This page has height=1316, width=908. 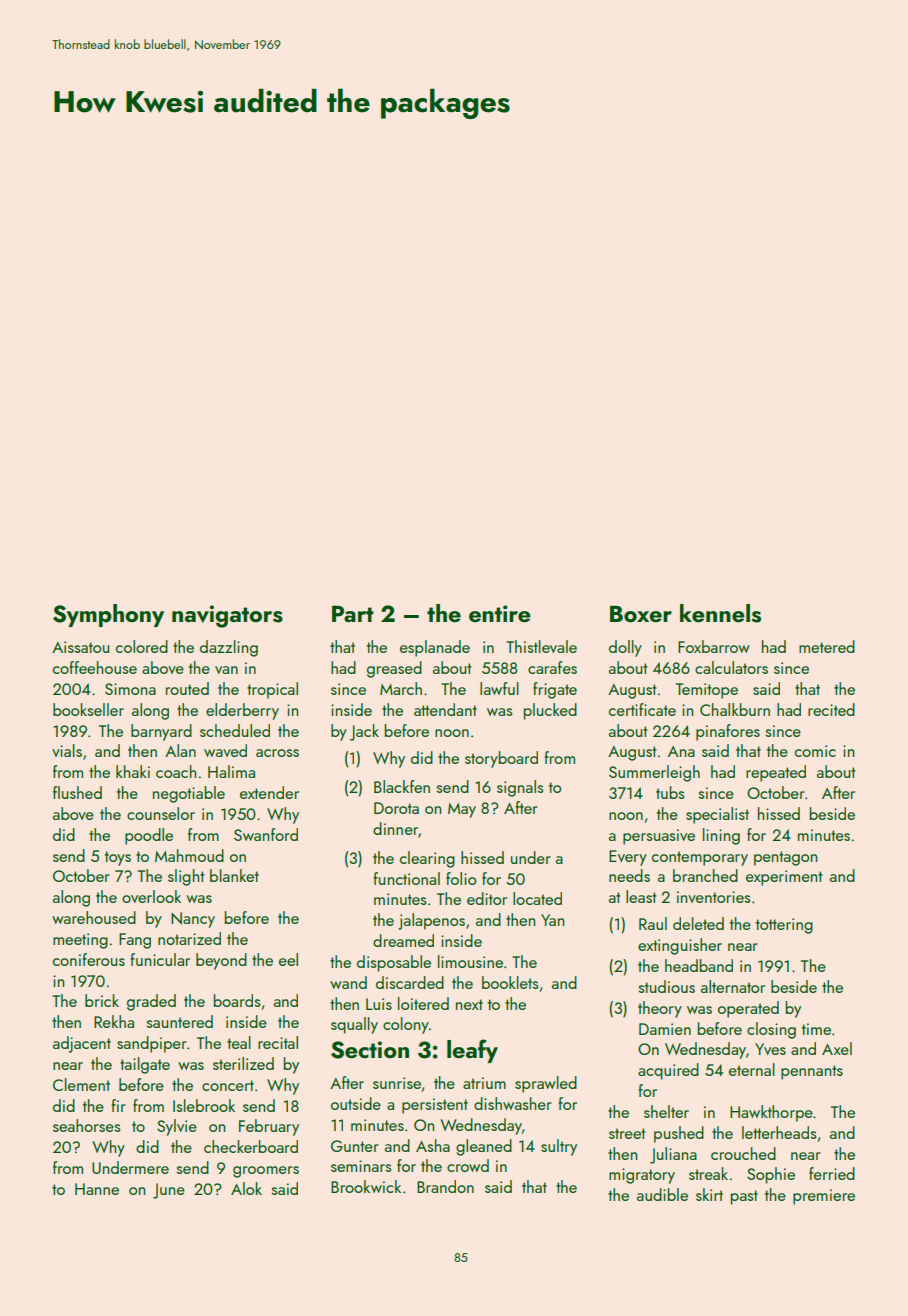 What do you see at coordinates (169, 1191) in the page?
I see `June` at bounding box center [169, 1191].
